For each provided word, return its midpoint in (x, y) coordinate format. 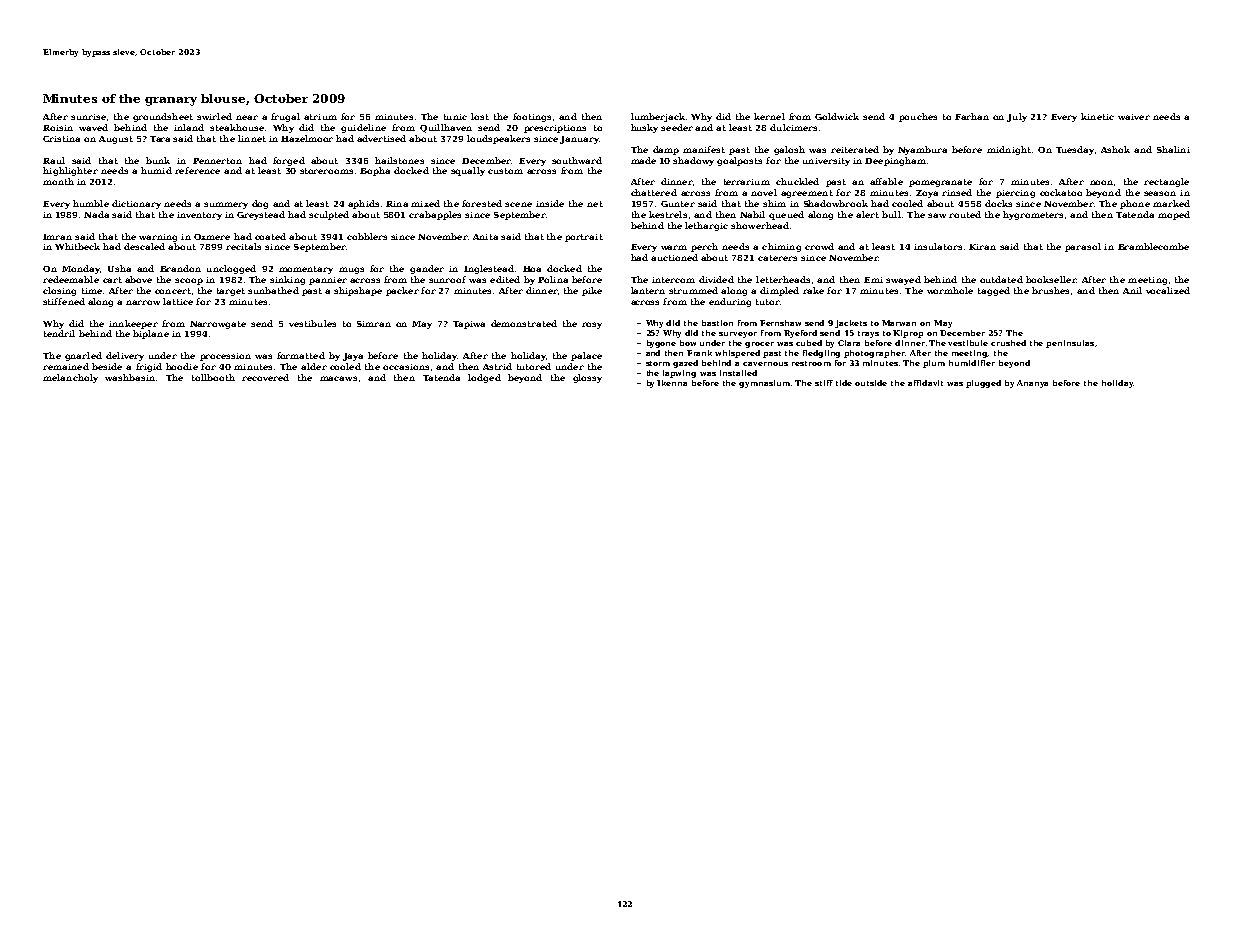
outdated (1001, 279)
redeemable (71, 279)
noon (1101, 182)
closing (59, 291)
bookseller (1051, 279)
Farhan (972, 116)
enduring (730, 302)
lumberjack (658, 117)
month (58, 181)
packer (402, 291)
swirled (214, 116)
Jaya (353, 357)
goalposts (739, 161)
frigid (149, 367)
